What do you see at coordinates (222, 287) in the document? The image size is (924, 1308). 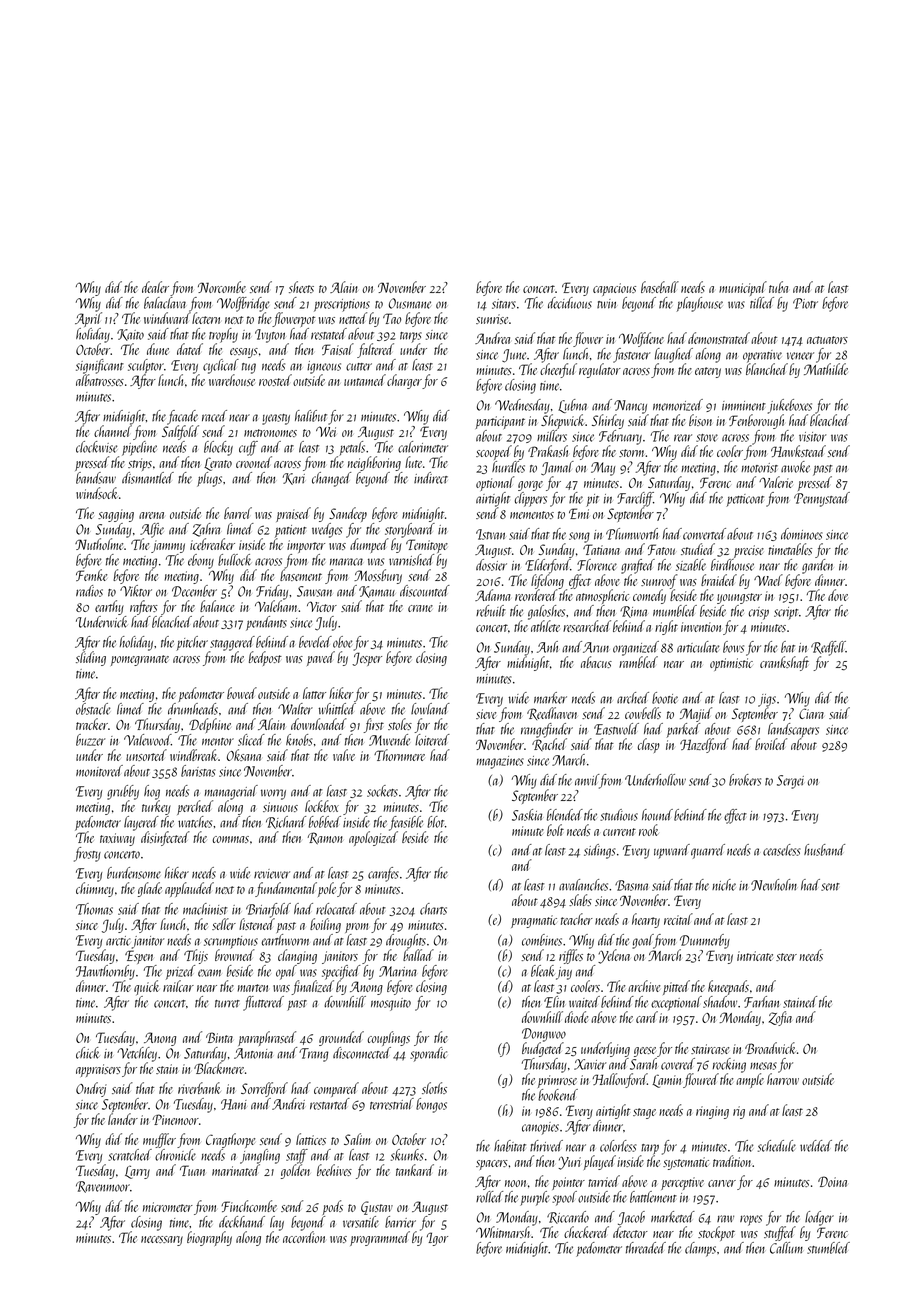 I see `Norcombe` at bounding box center [222, 287].
